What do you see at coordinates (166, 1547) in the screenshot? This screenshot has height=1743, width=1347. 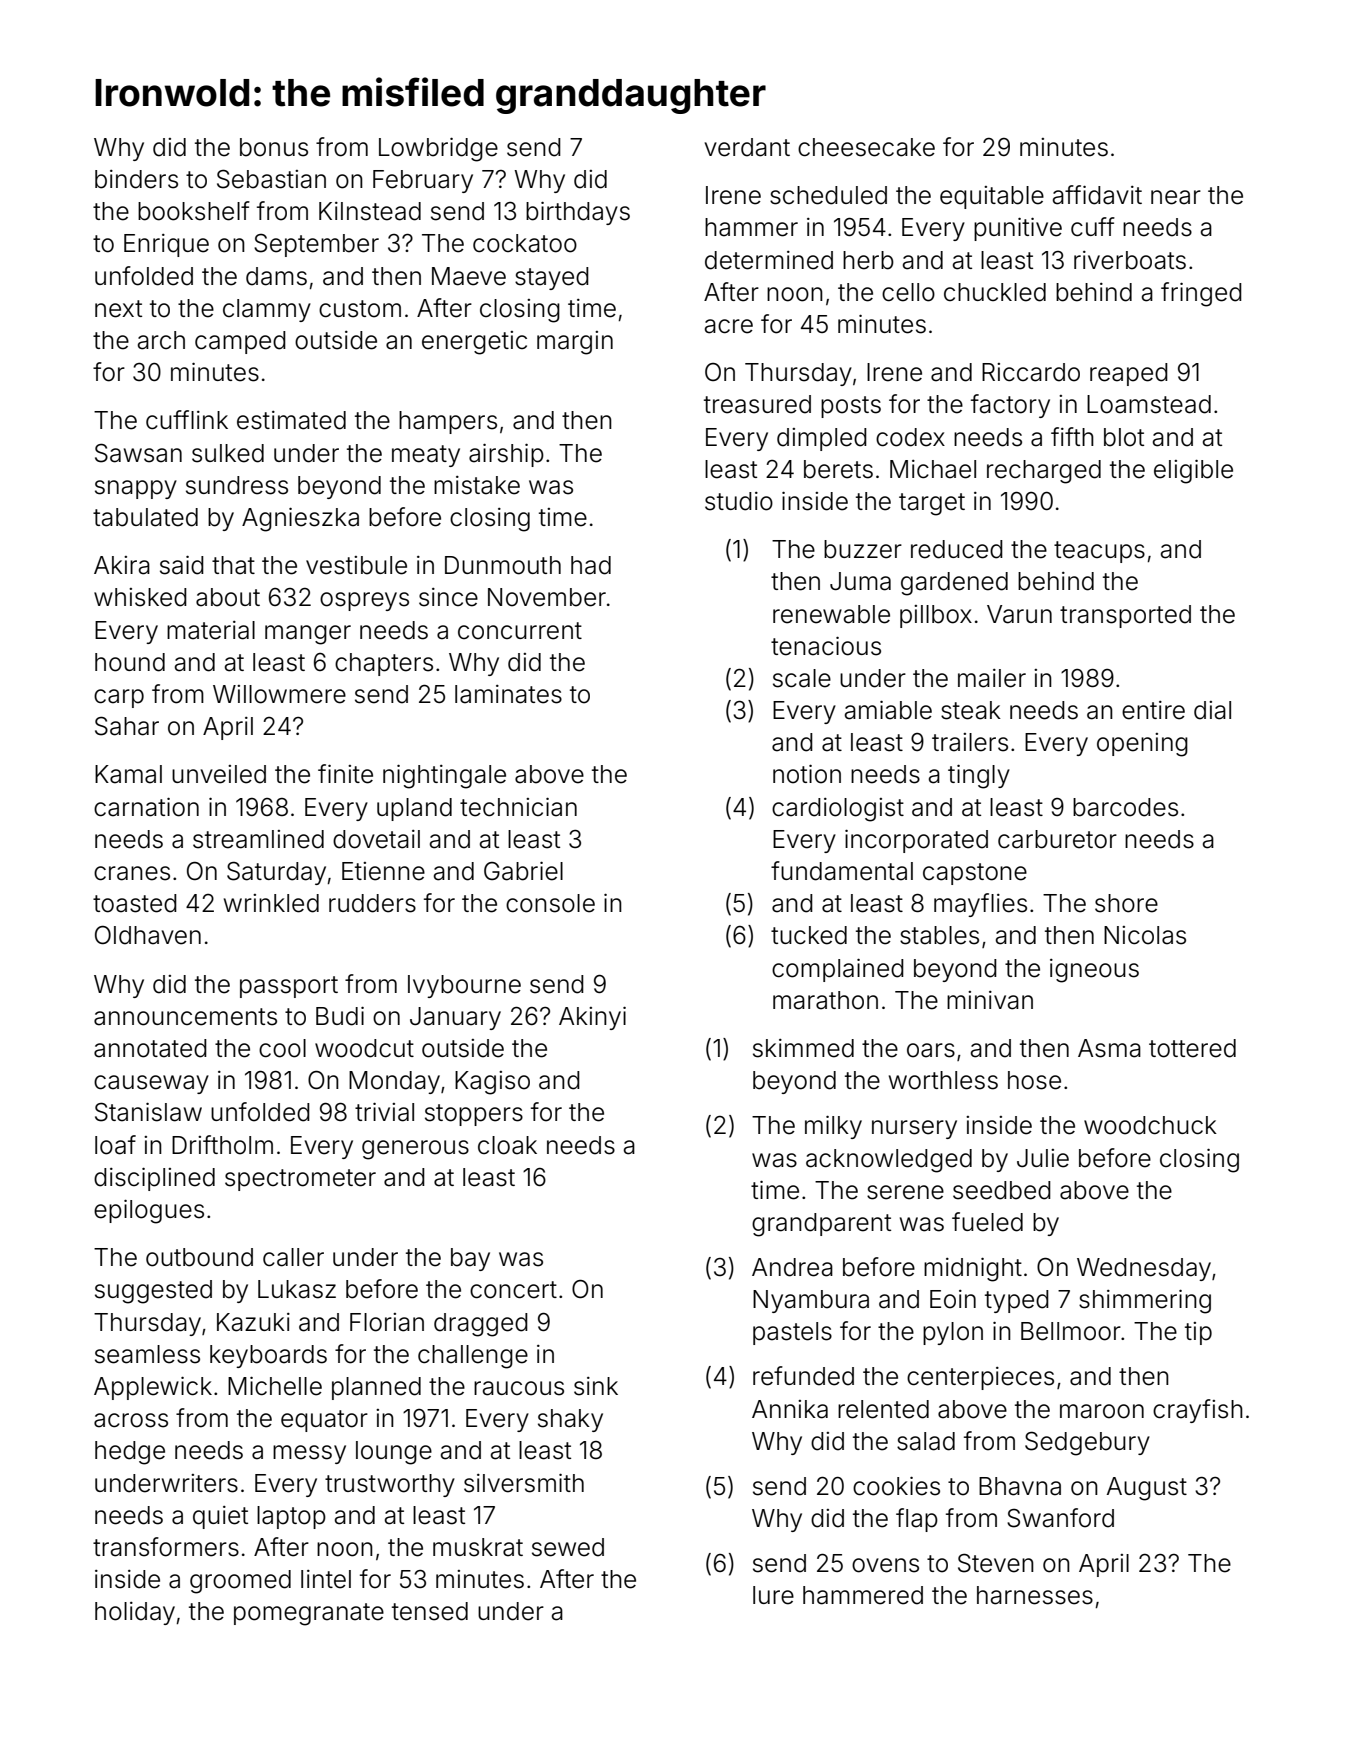 I see `transformers` at bounding box center [166, 1547].
